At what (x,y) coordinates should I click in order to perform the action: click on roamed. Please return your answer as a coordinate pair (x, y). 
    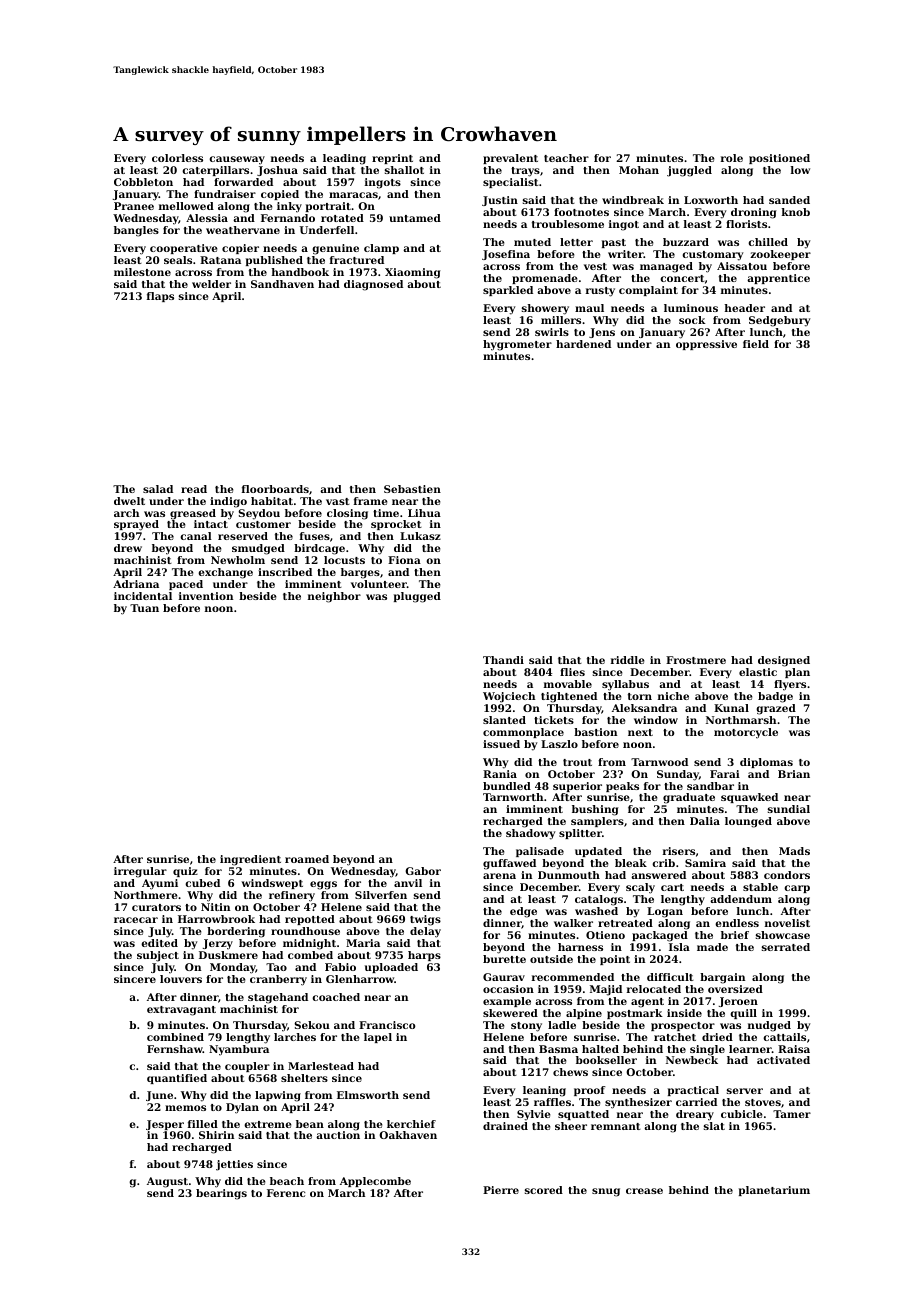
    Looking at the image, I should click on (307, 859).
